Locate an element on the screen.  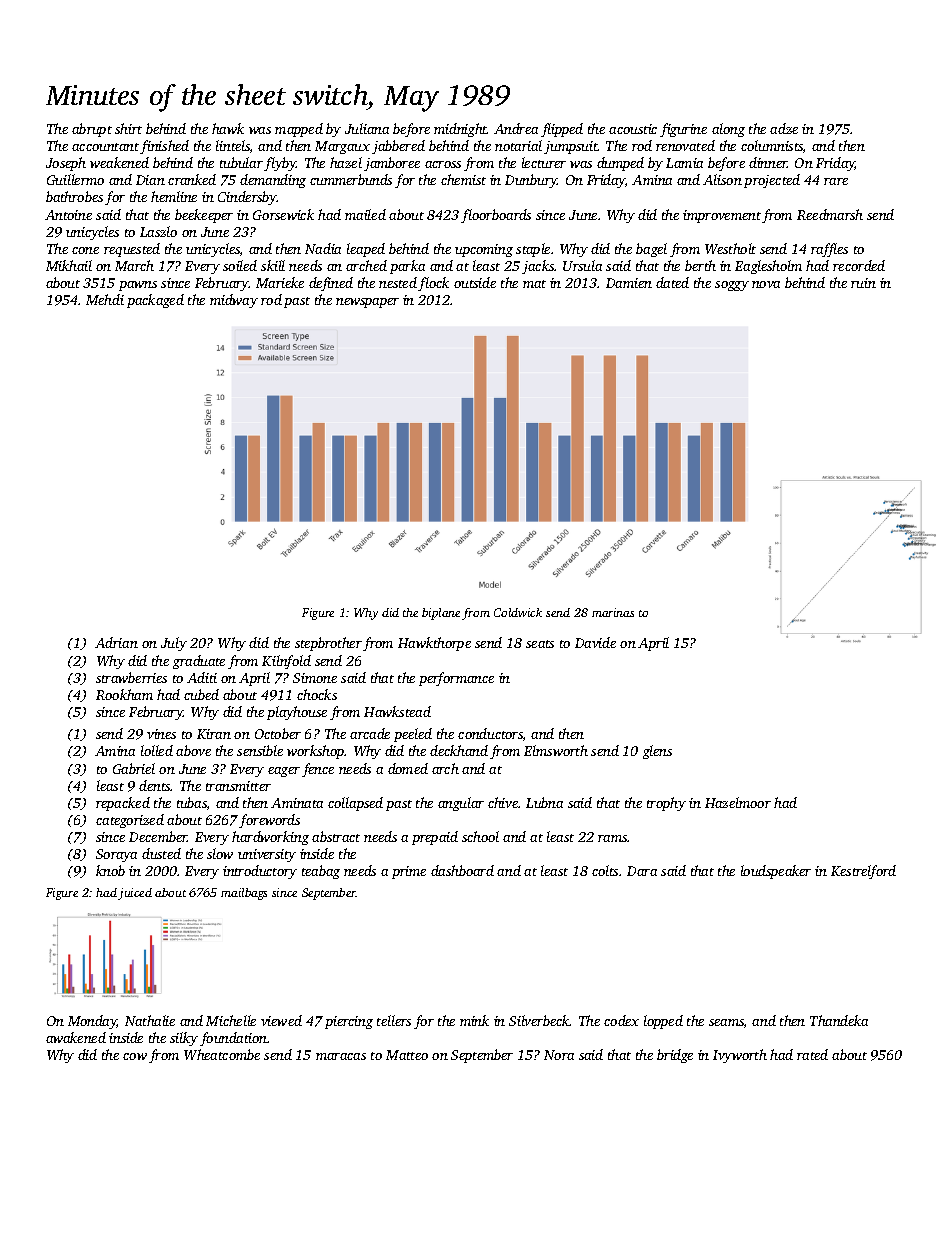
marinas is located at coordinates (613, 612).
